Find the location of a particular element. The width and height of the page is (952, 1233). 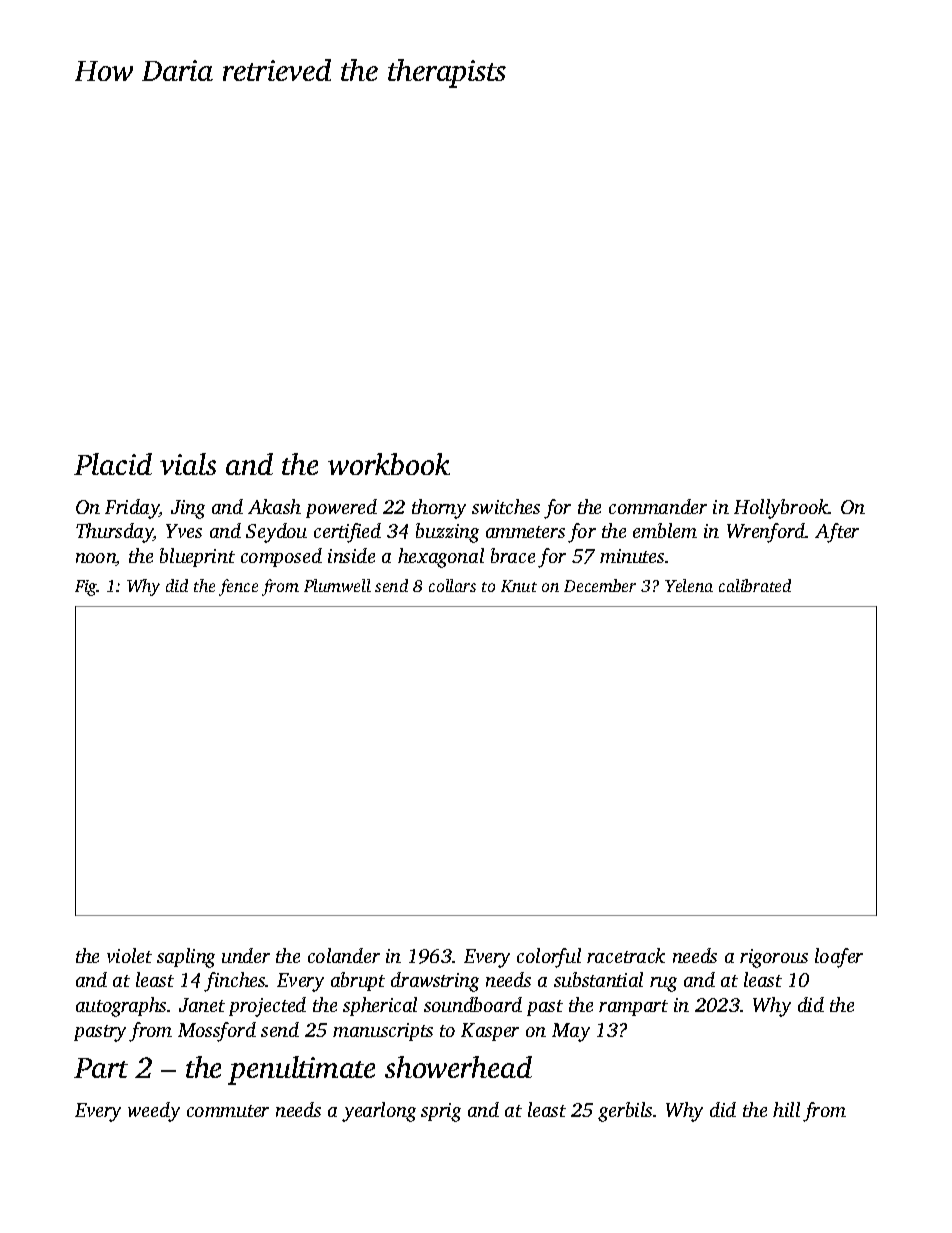

Hollybrook is located at coordinates (781, 509).
